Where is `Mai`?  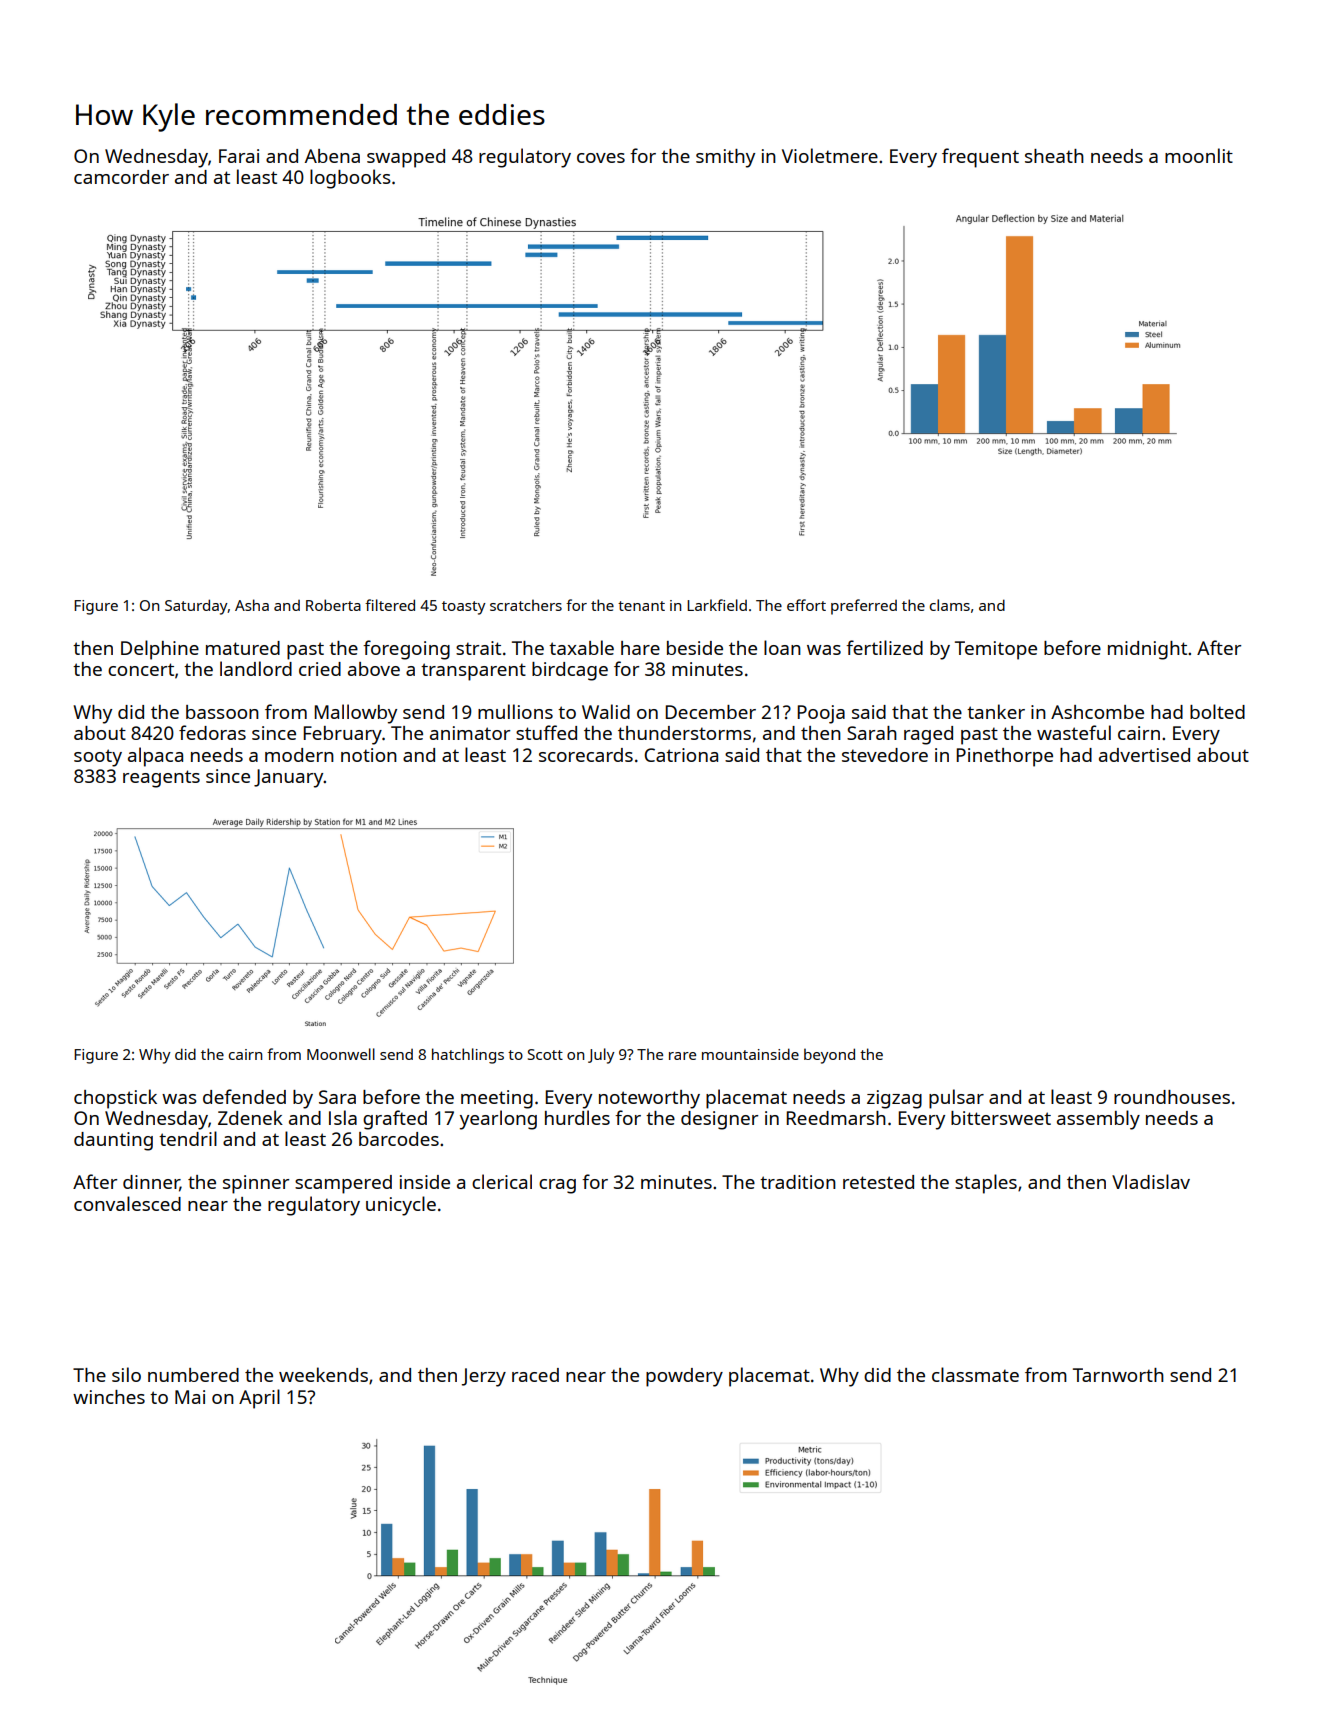 Mai is located at coordinates (190, 1397).
